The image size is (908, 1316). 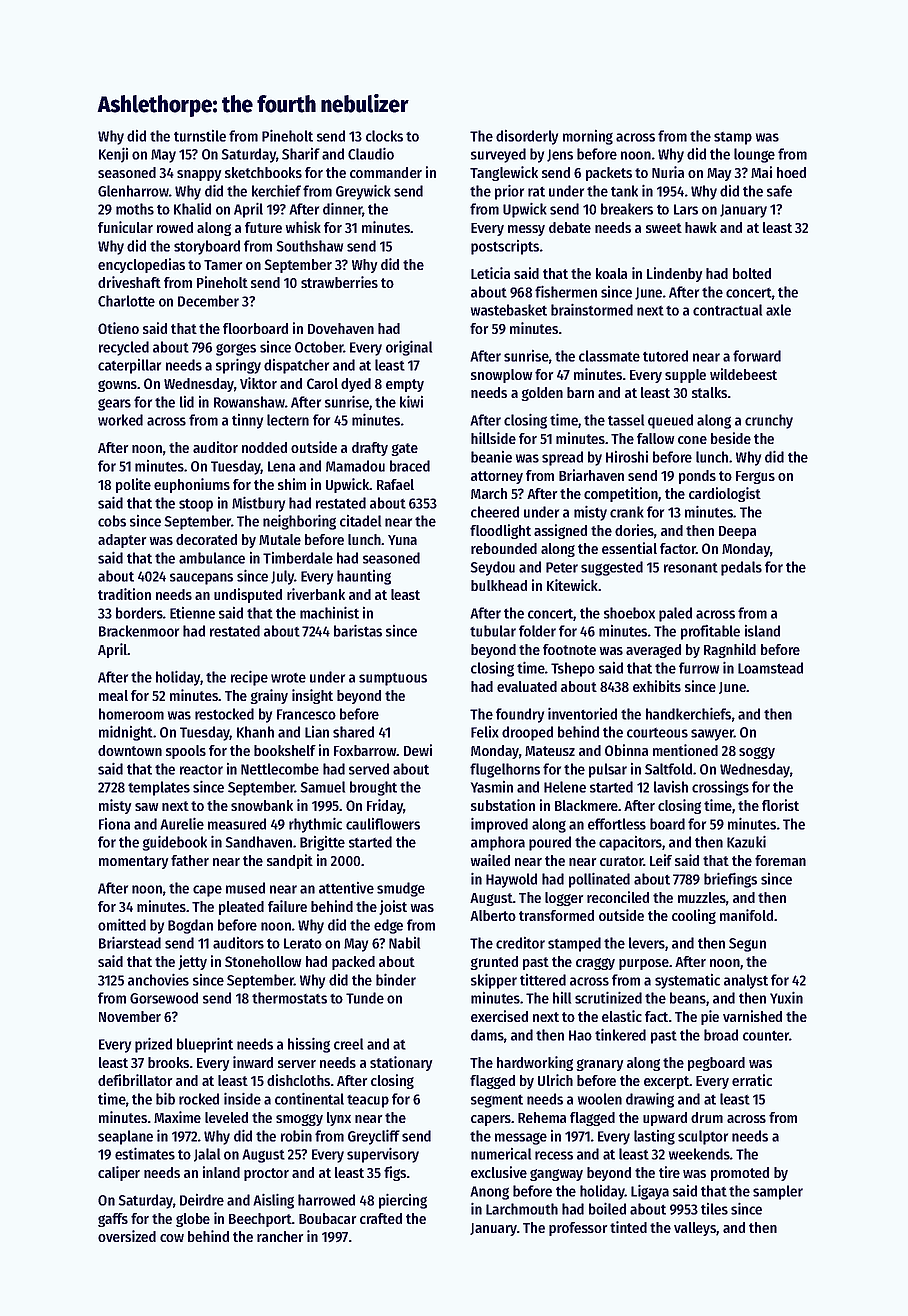 What do you see at coordinates (374, 1137) in the document?
I see `Greycliff` at bounding box center [374, 1137].
